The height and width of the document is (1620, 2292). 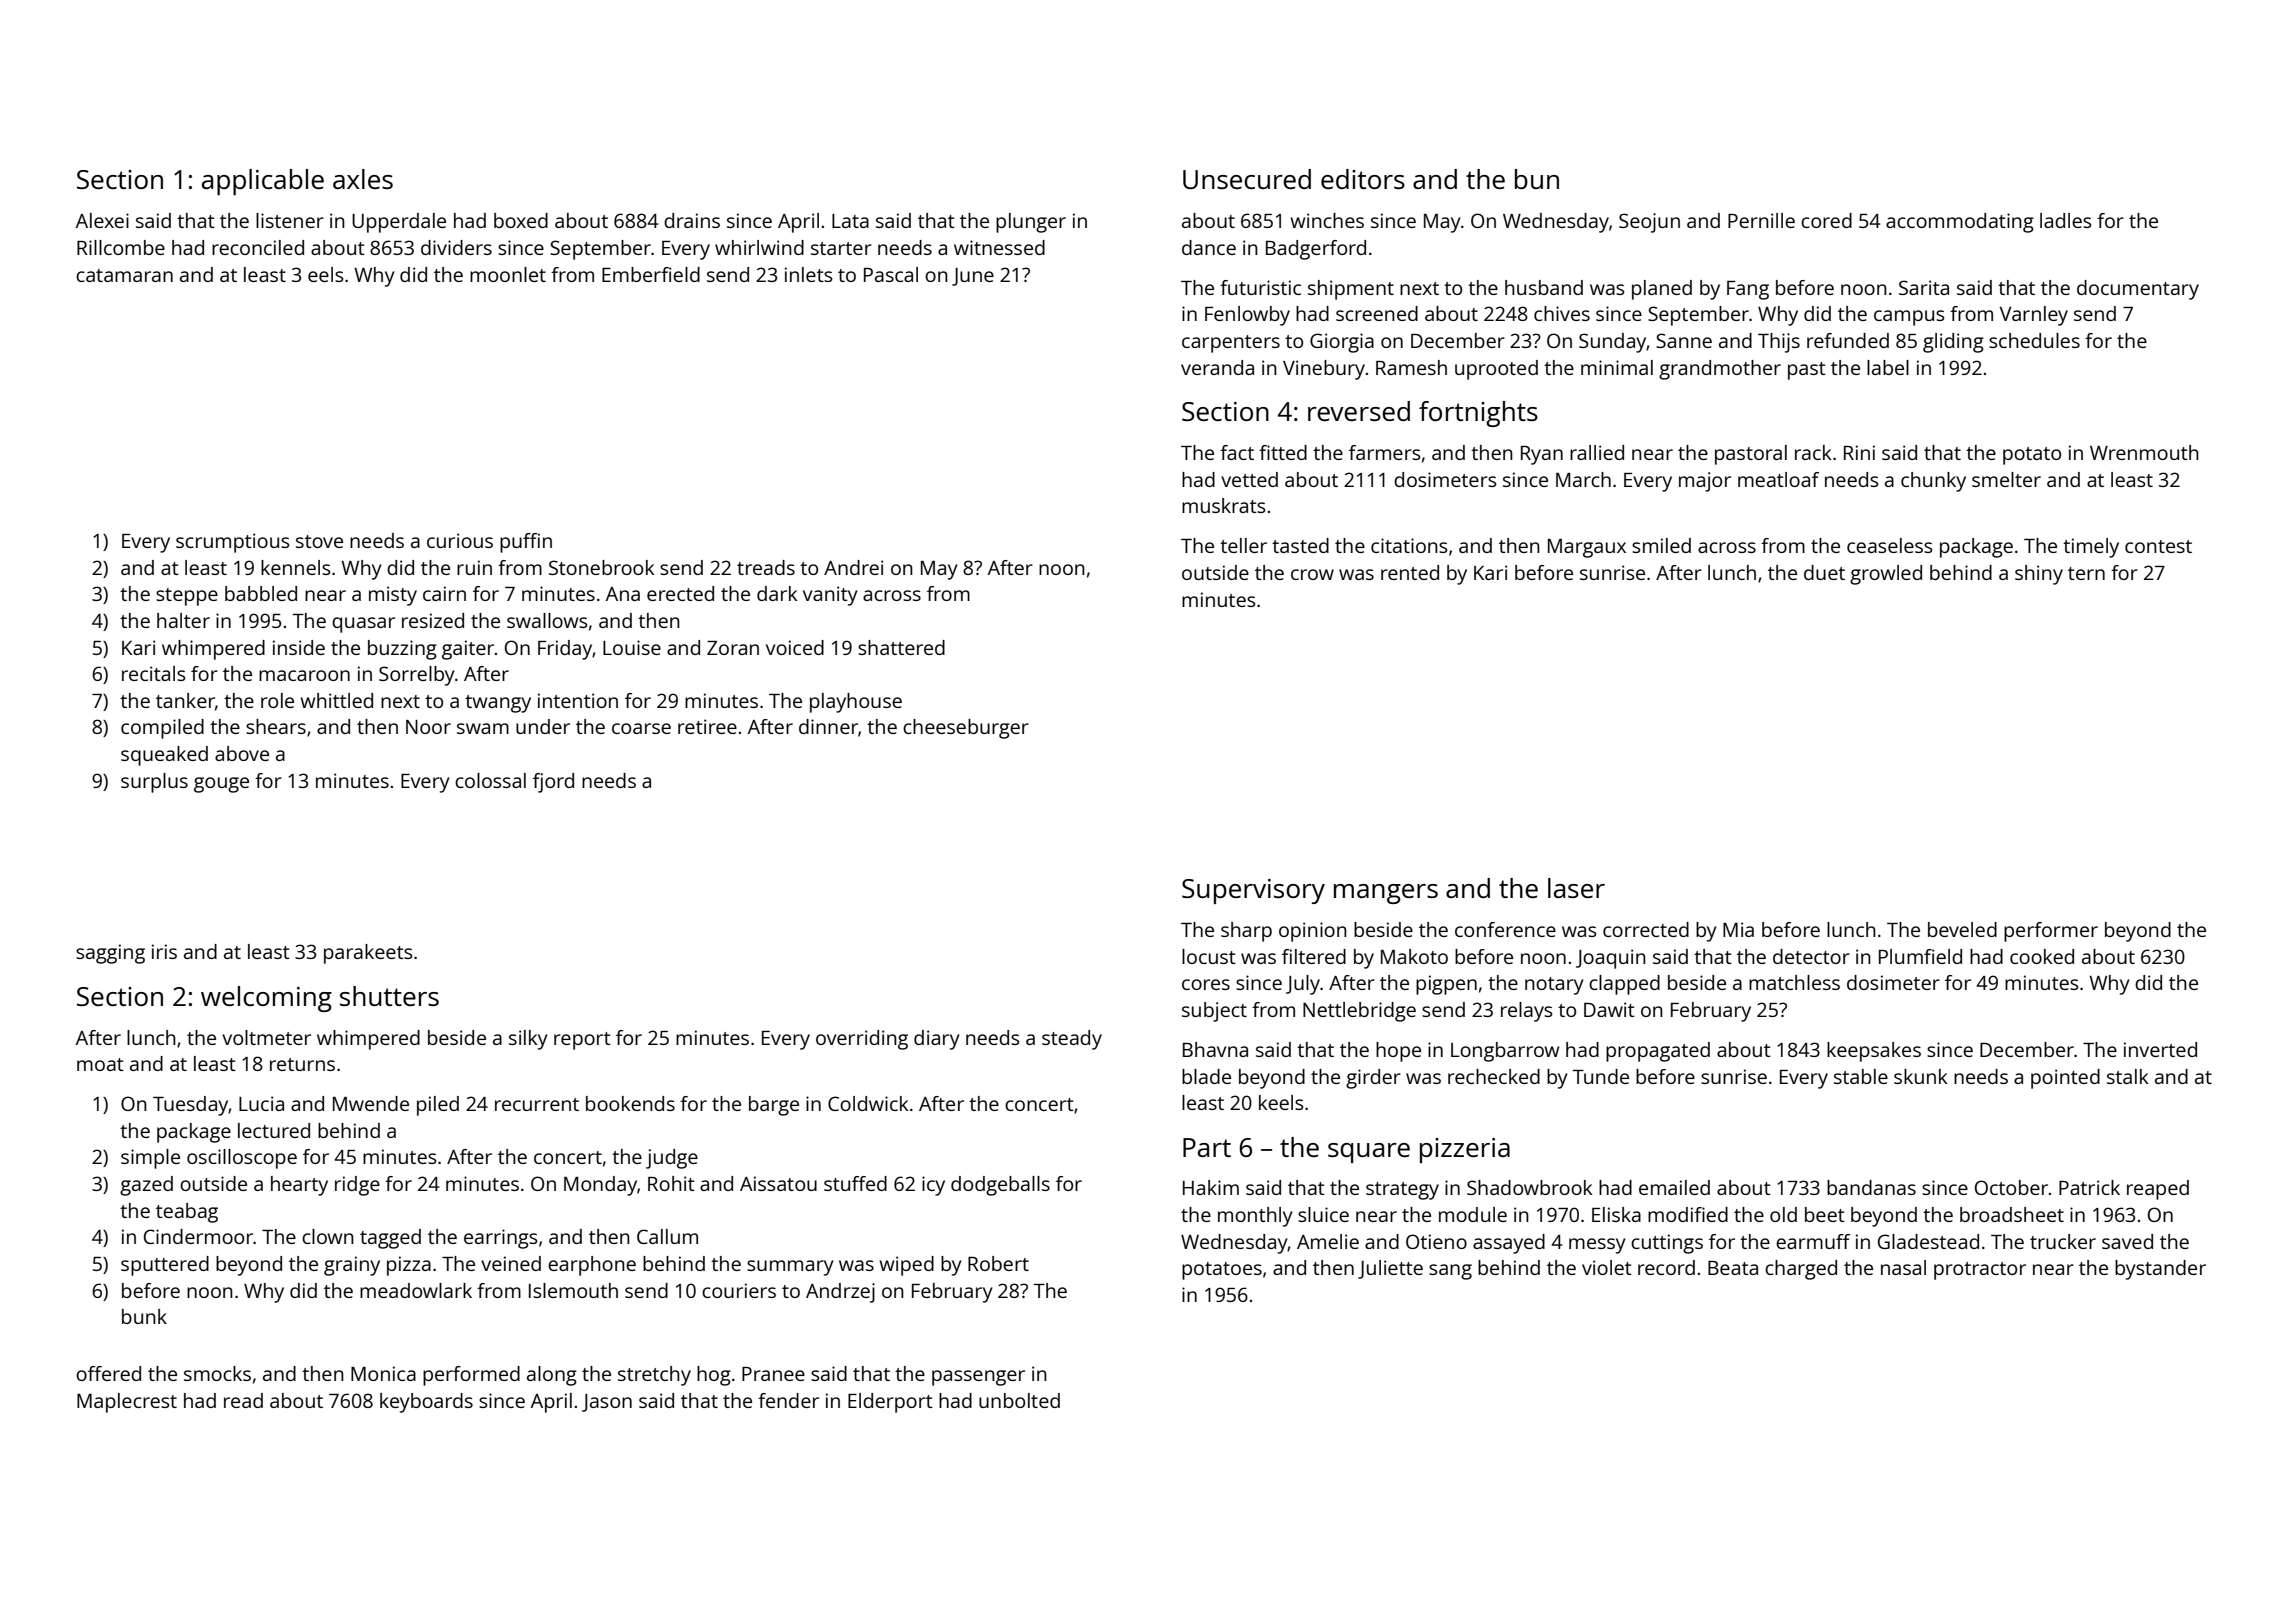 What do you see at coordinates (1324, 370) in the document?
I see `Vinebury` at bounding box center [1324, 370].
